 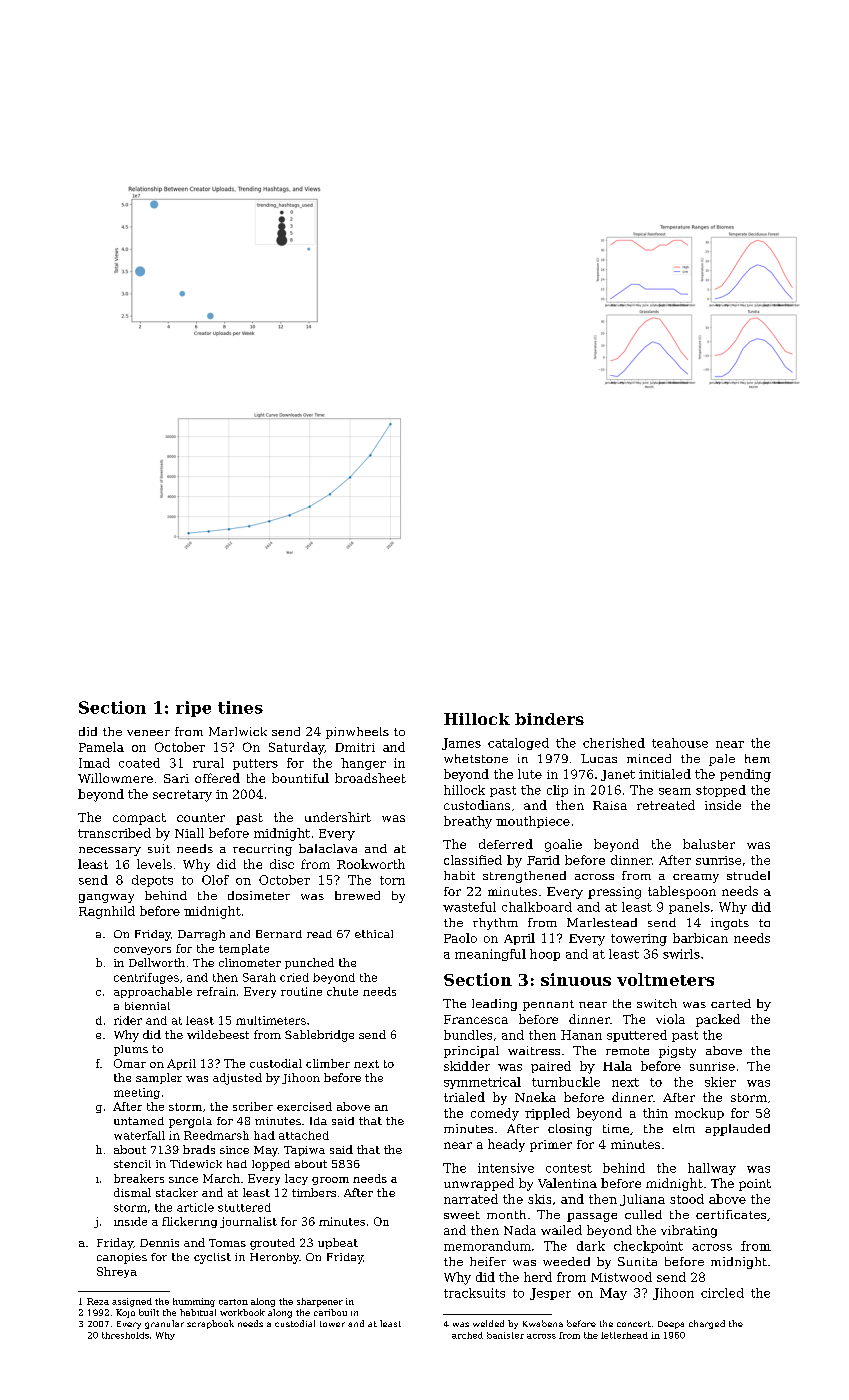 I want to click on plums, so click(x=131, y=1050).
